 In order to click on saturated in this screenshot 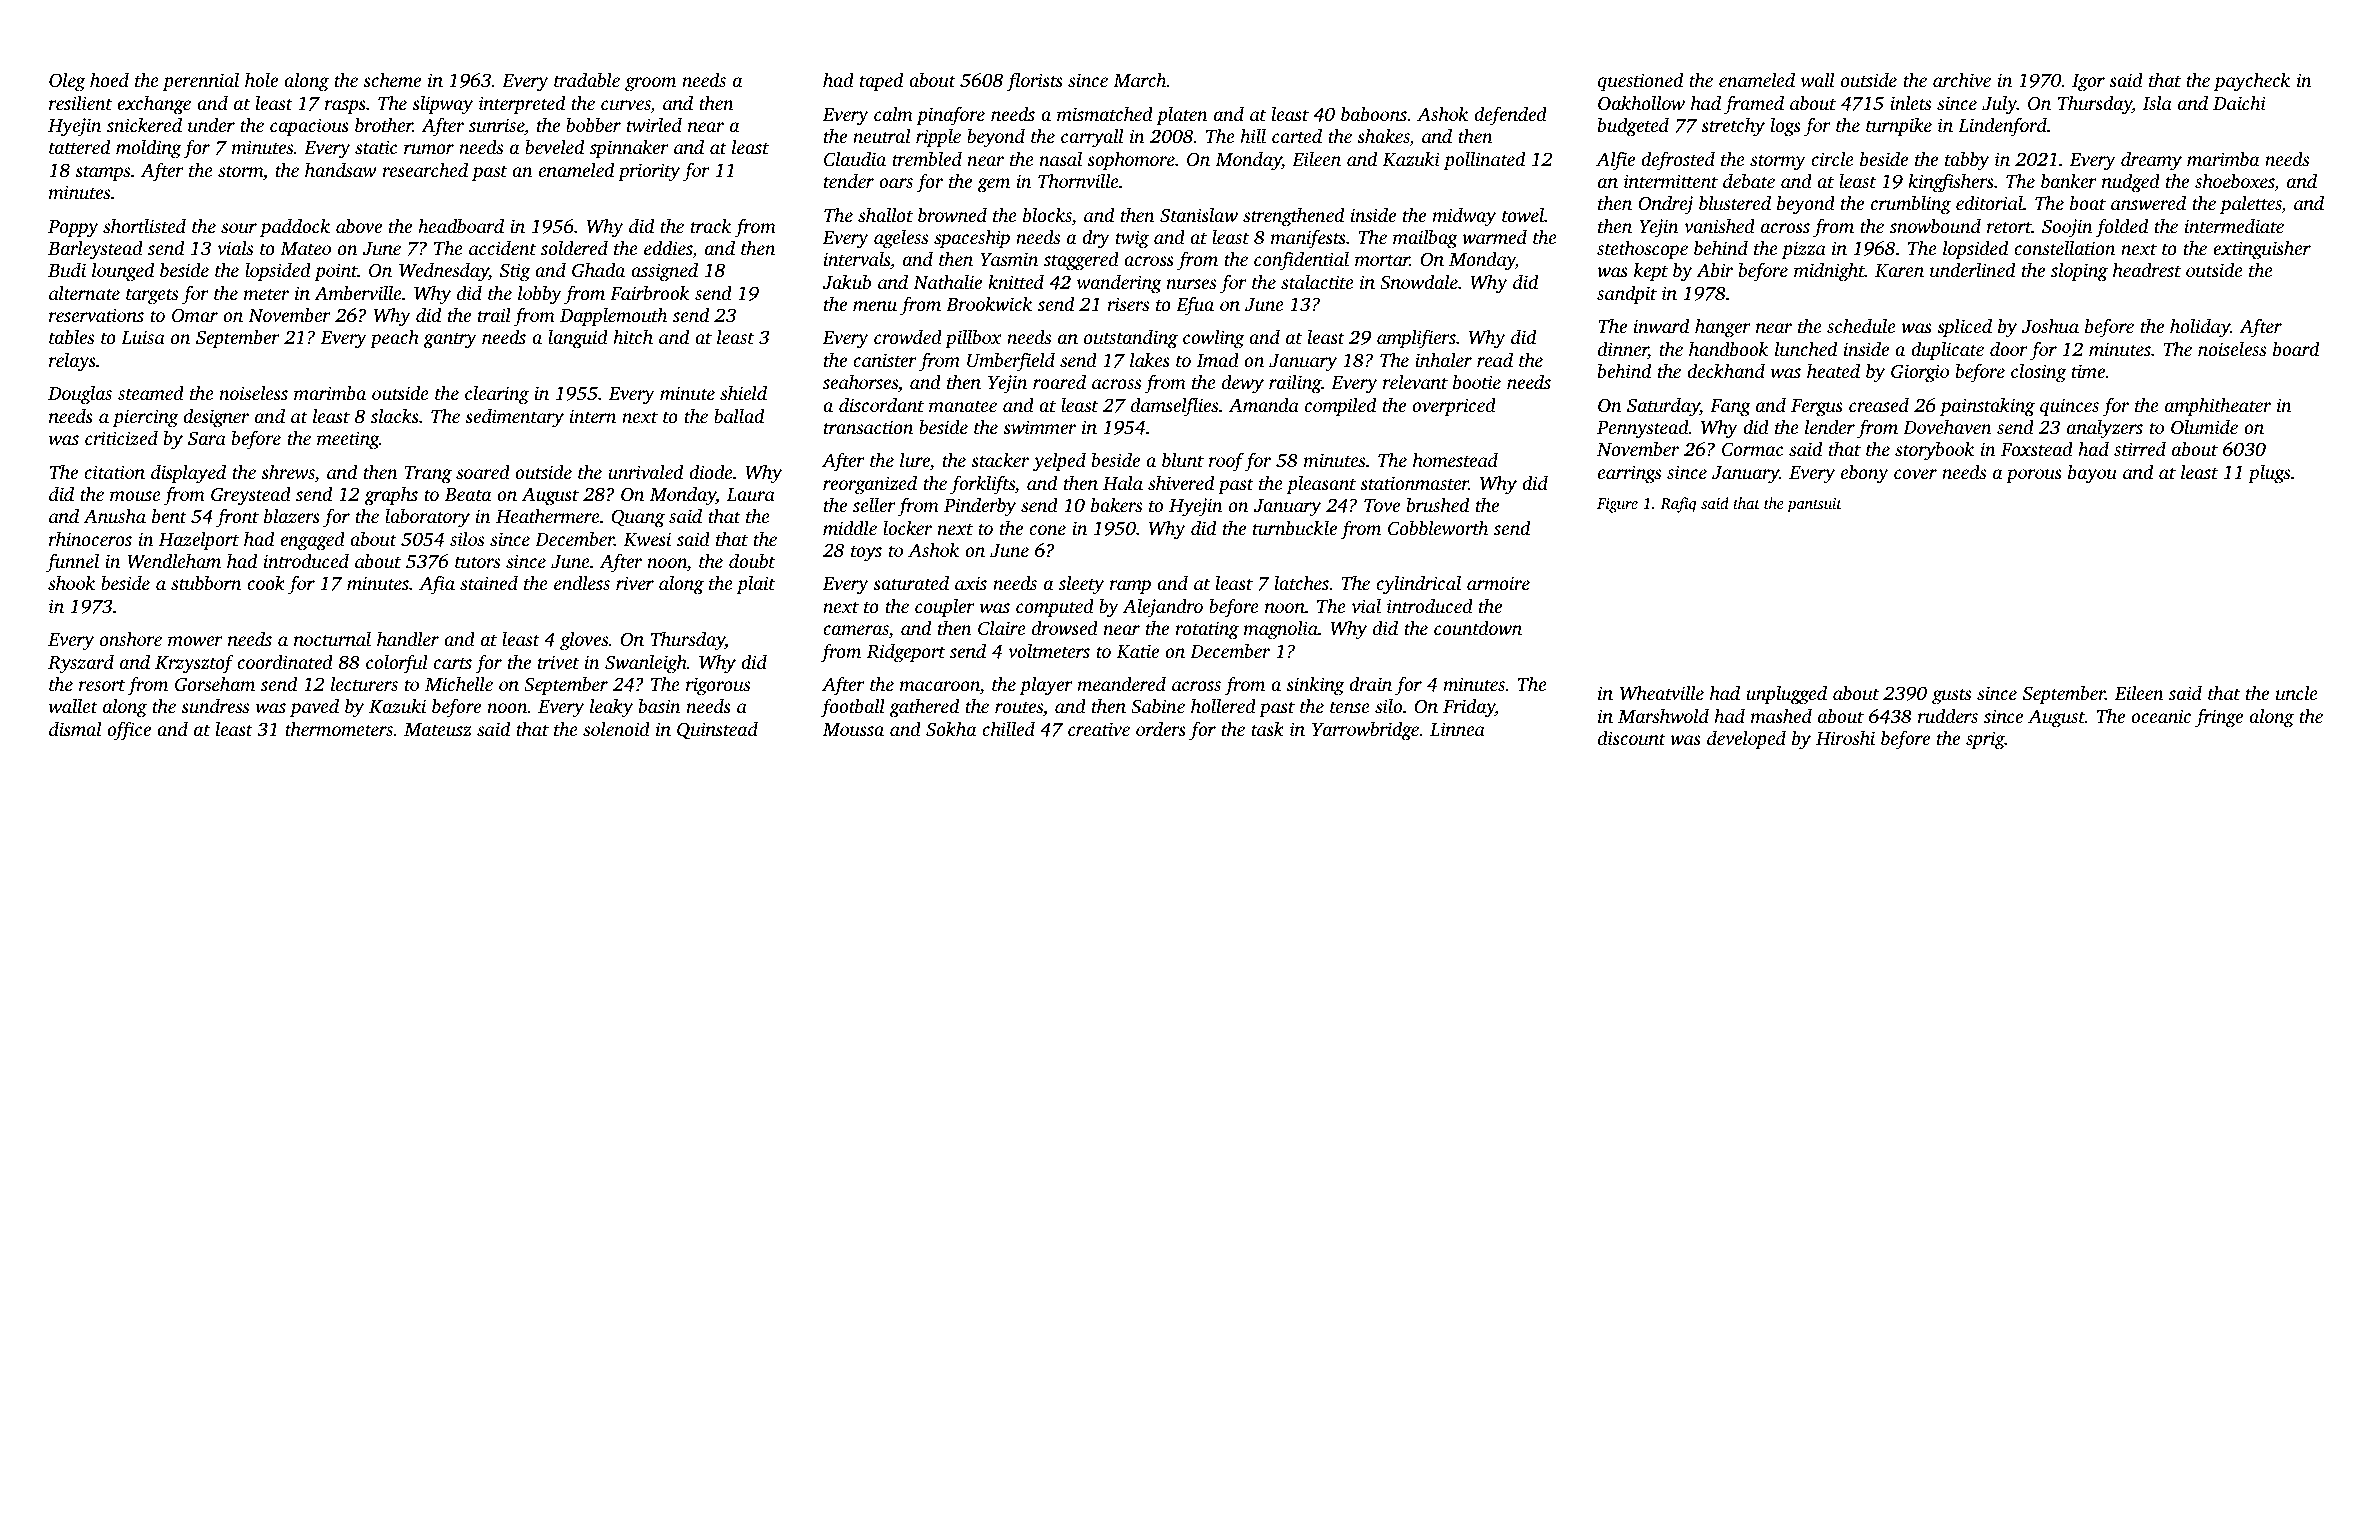, I will do `click(911, 582)`.
